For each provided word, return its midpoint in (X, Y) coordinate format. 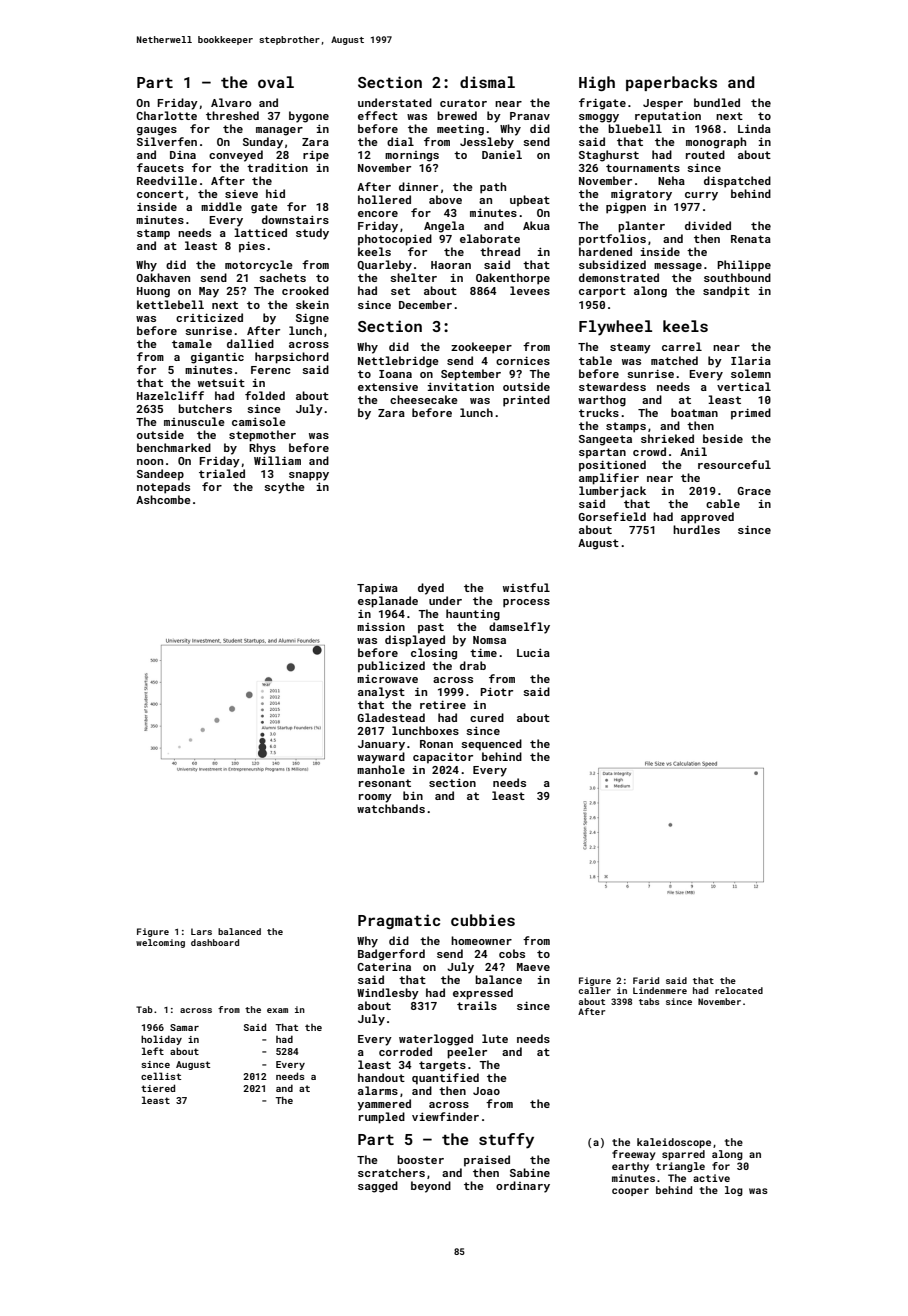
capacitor (443, 758)
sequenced (491, 745)
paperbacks (671, 83)
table (595, 360)
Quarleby (384, 266)
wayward (381, 758)
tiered (158, 1088)
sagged (378, 1187)
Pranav (530, 116)
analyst (381, 693)
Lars (201, 931)
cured (487, 717)
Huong (153, 292)
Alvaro (231, 102)
